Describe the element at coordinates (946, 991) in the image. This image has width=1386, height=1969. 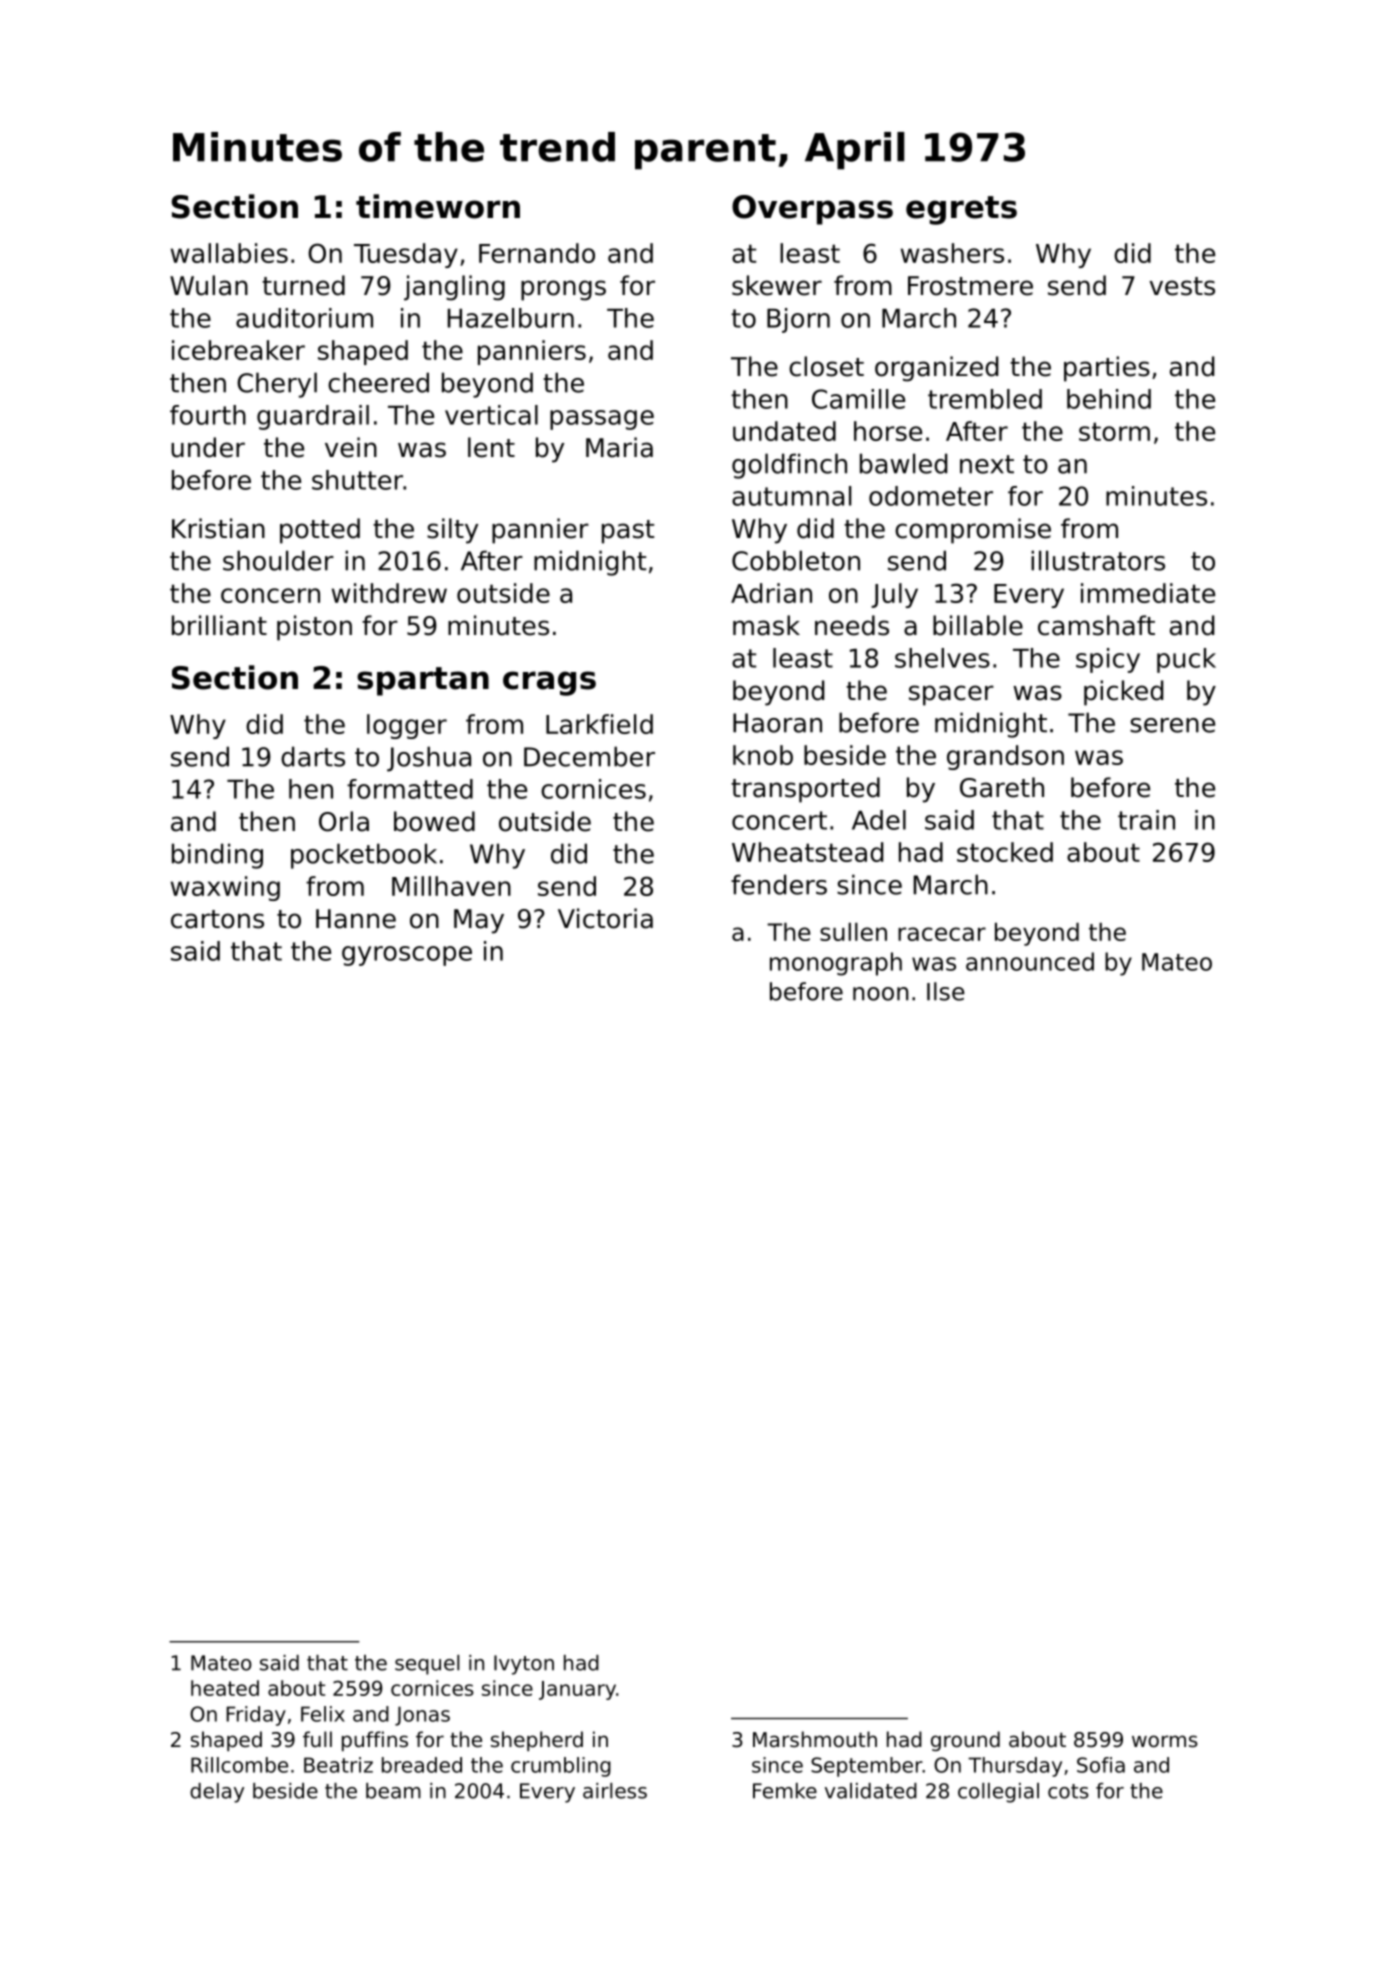
I see `Ilse` at that location.
